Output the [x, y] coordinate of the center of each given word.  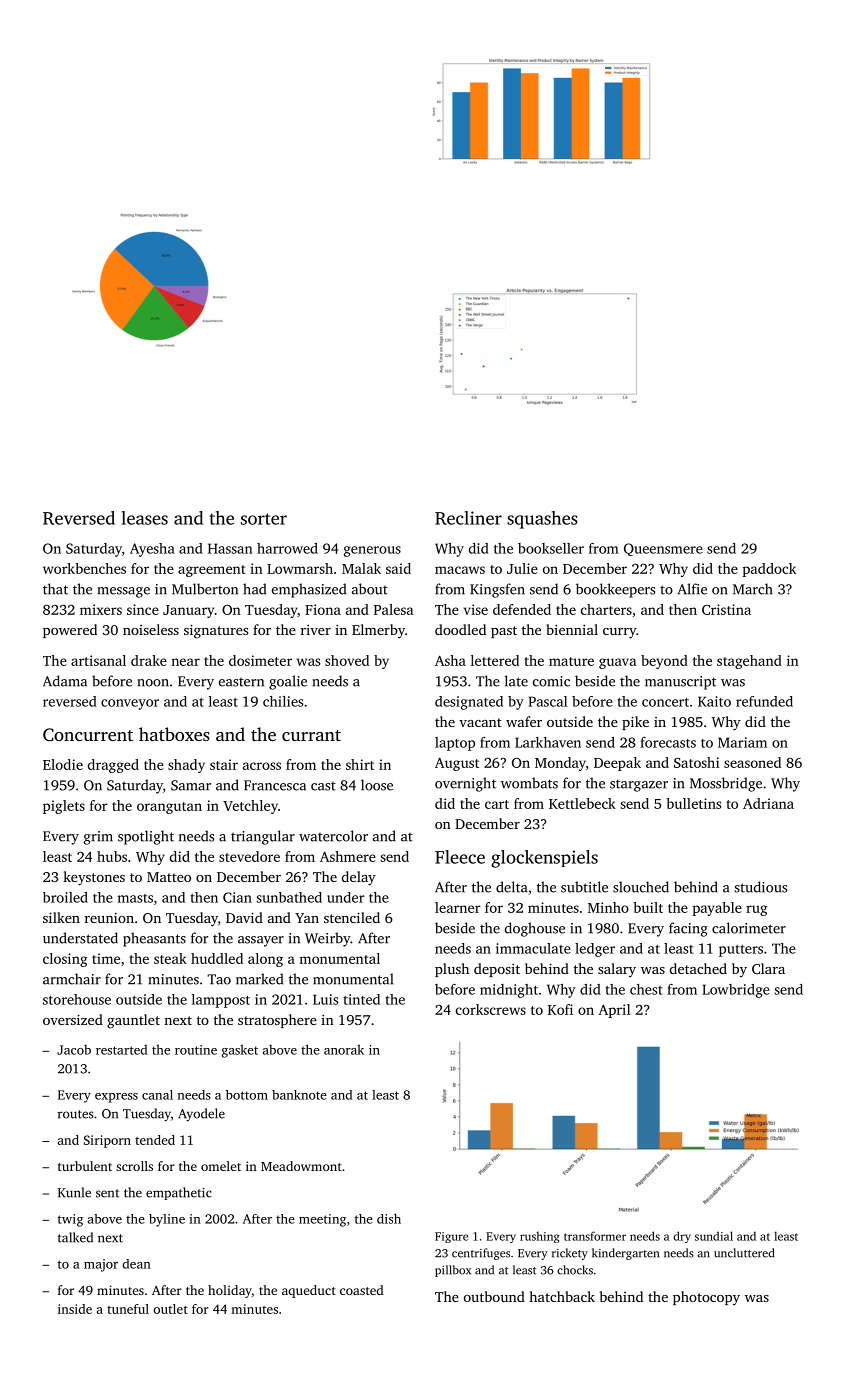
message [124, 592]
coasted [362, 1290]
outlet [170, 1309]
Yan [307, 918]
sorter [264, 519]
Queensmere [663, 549]
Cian [237, 897]
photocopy [706, 1298]
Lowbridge [736, 991]
